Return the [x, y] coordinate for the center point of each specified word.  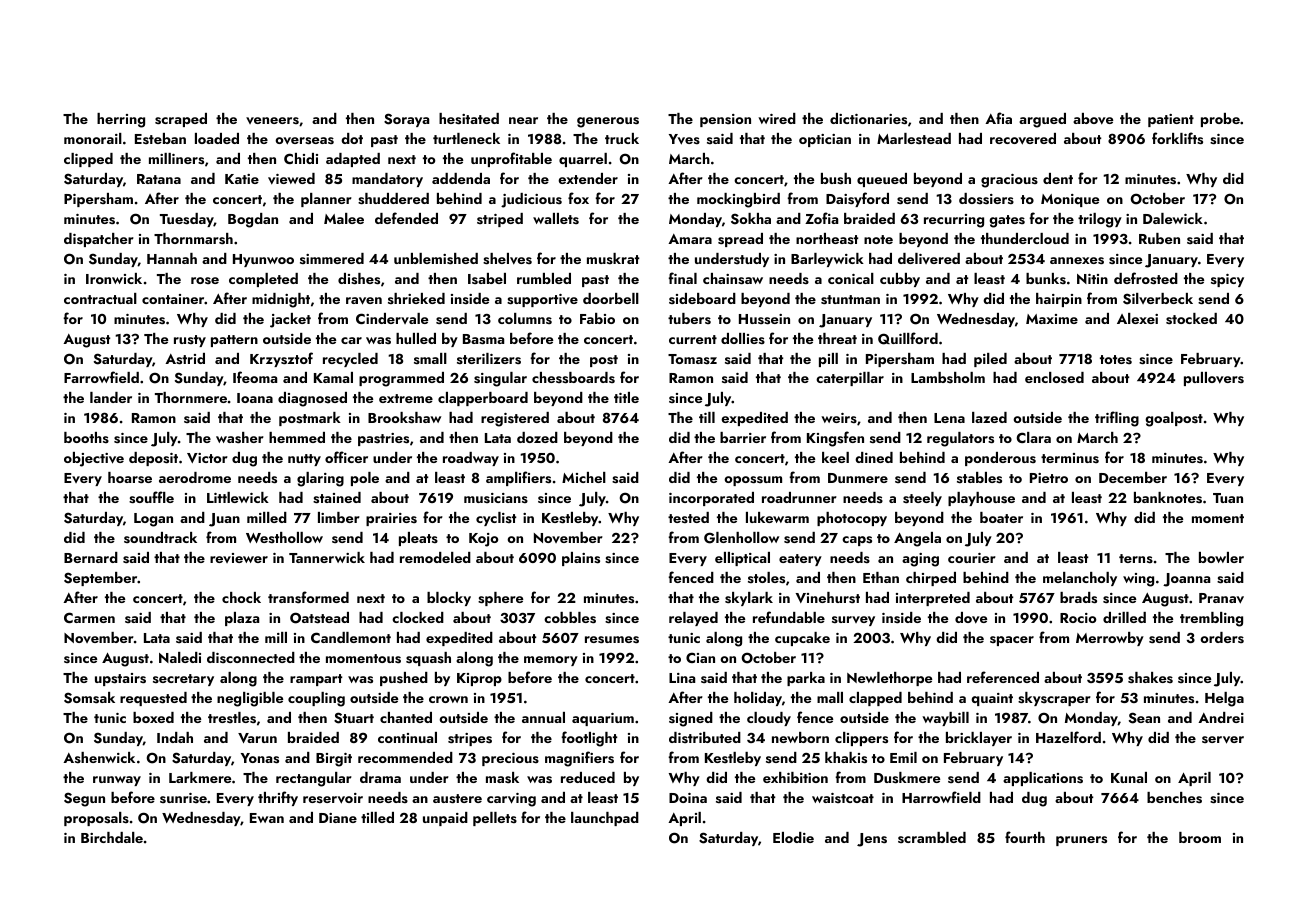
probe [1220, 120]
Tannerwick [327, 557]
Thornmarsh [193, 239]
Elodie [793, 837]
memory [551, 661]
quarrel [583, 160]
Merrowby [1110, 639]
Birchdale [112, 837]
